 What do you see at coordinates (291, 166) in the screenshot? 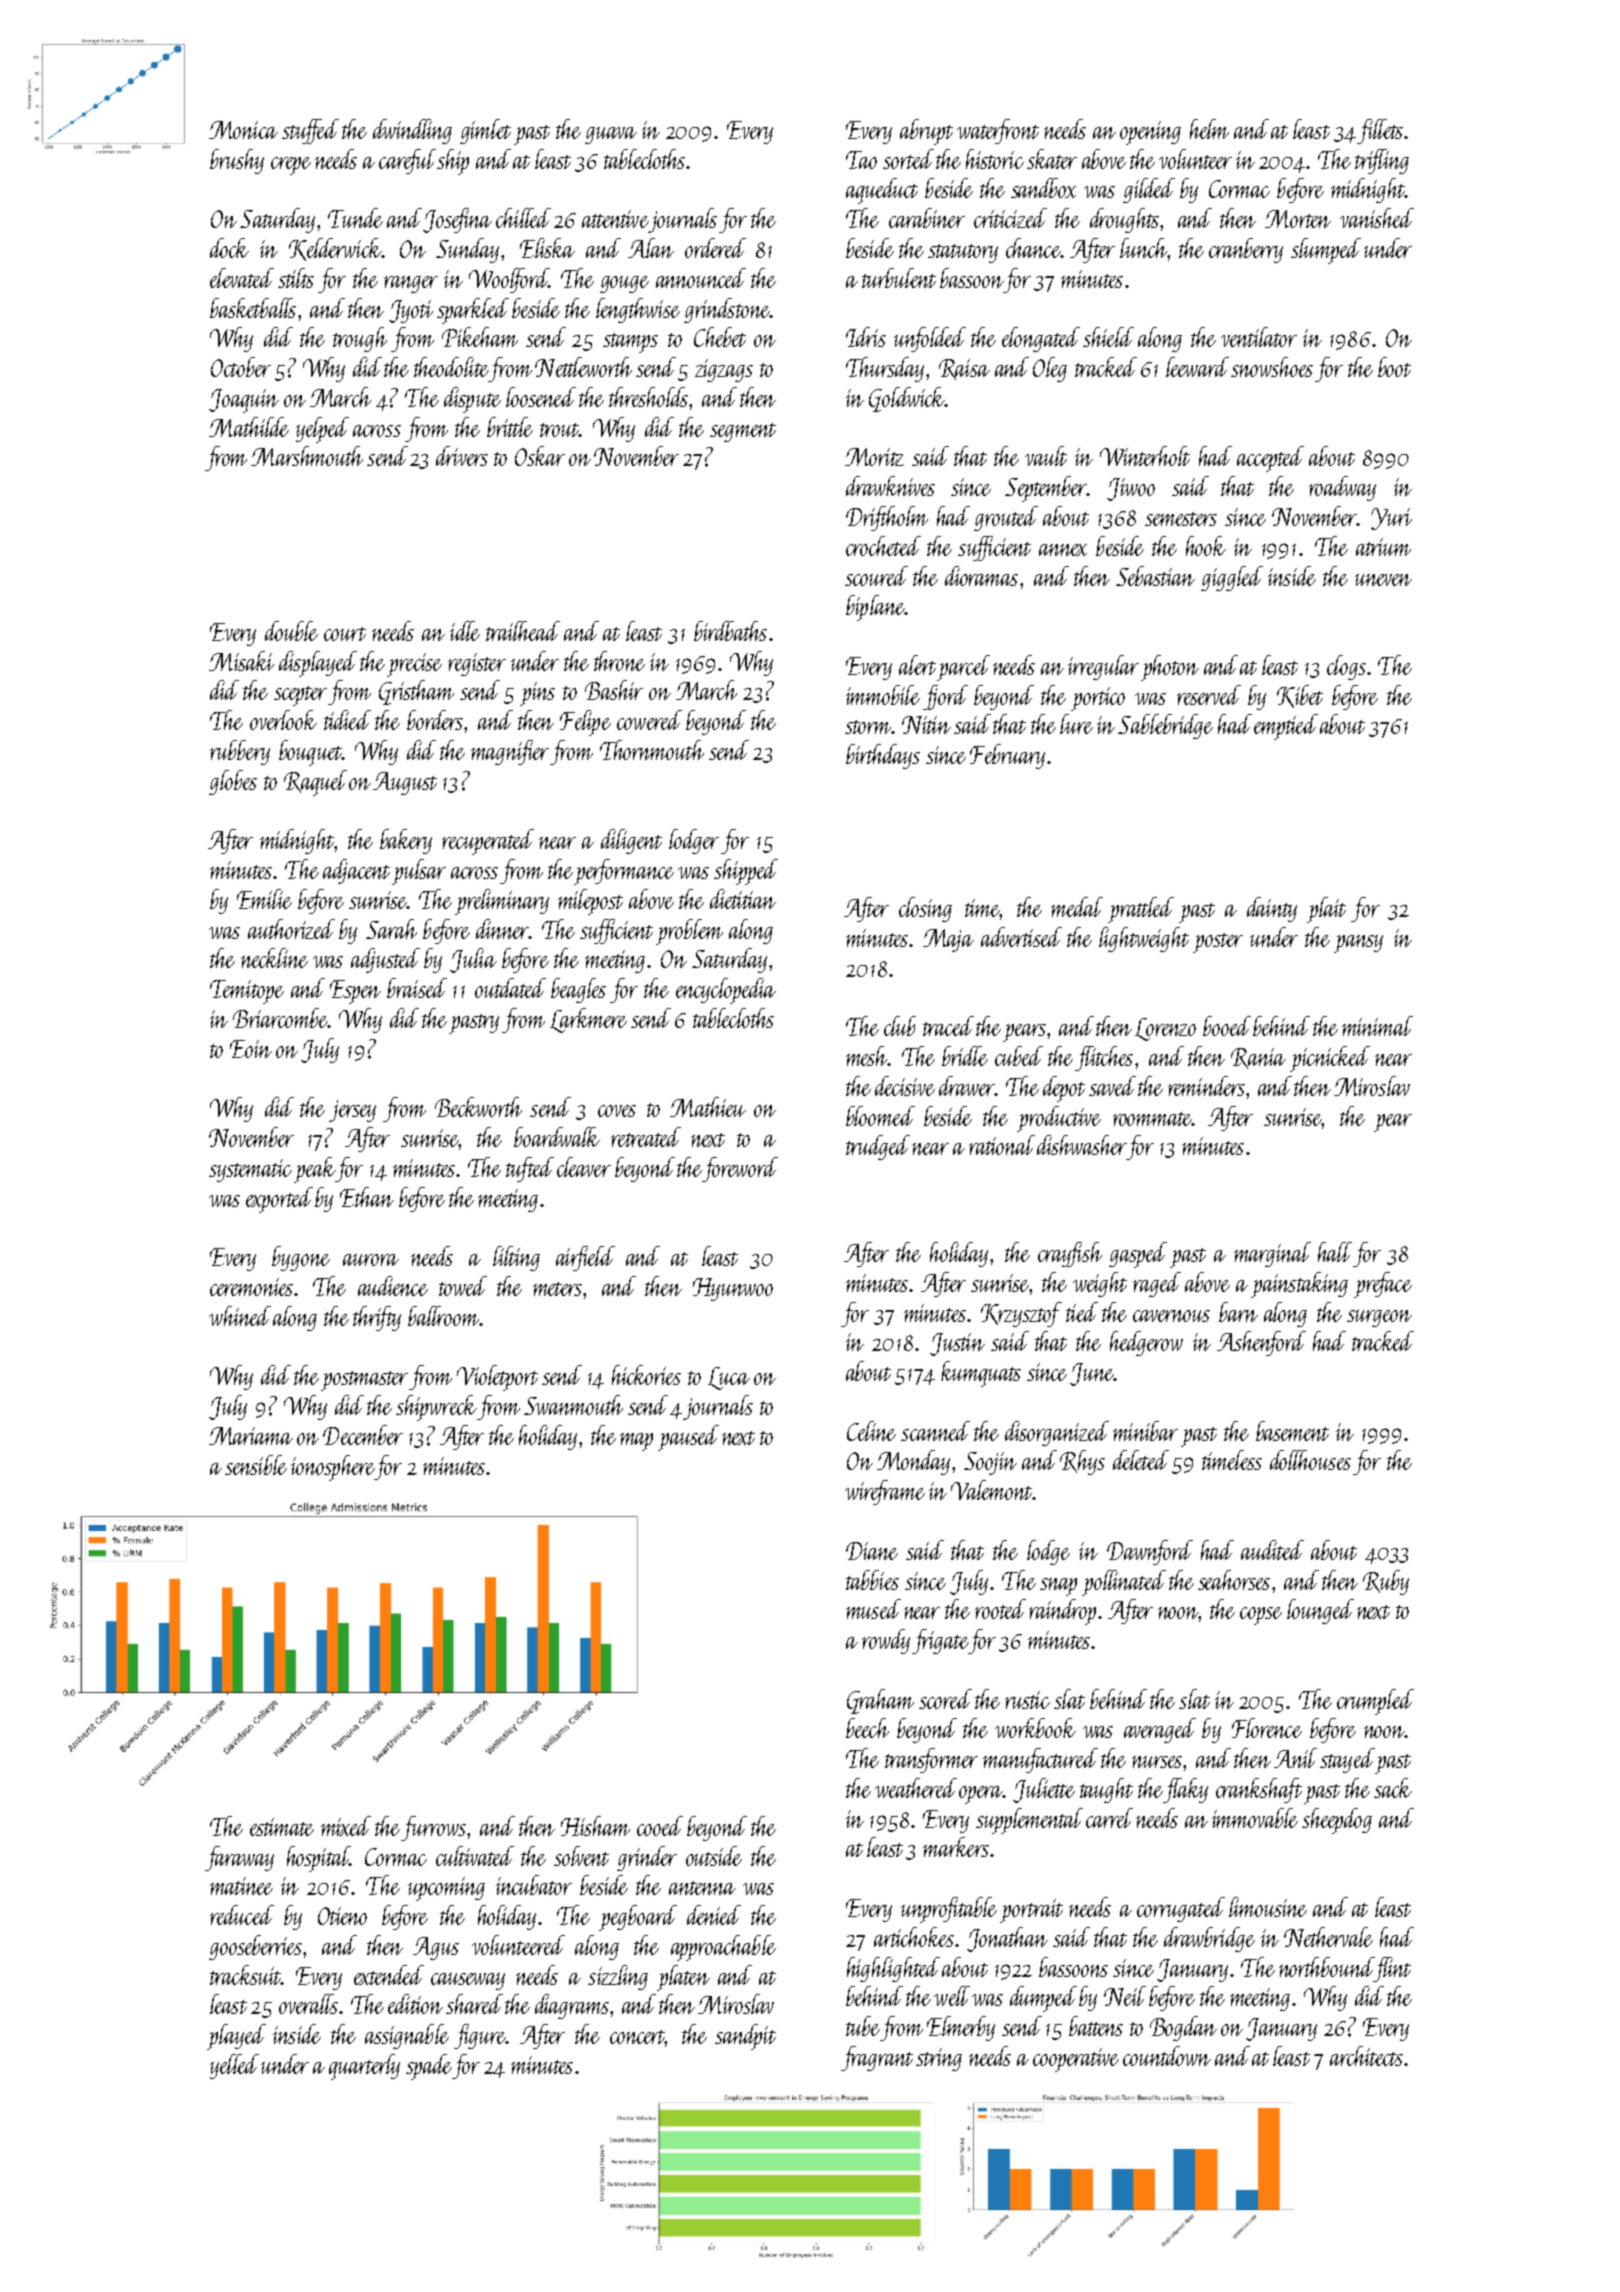
I see `crepe` at bounding box center [291, 166].
